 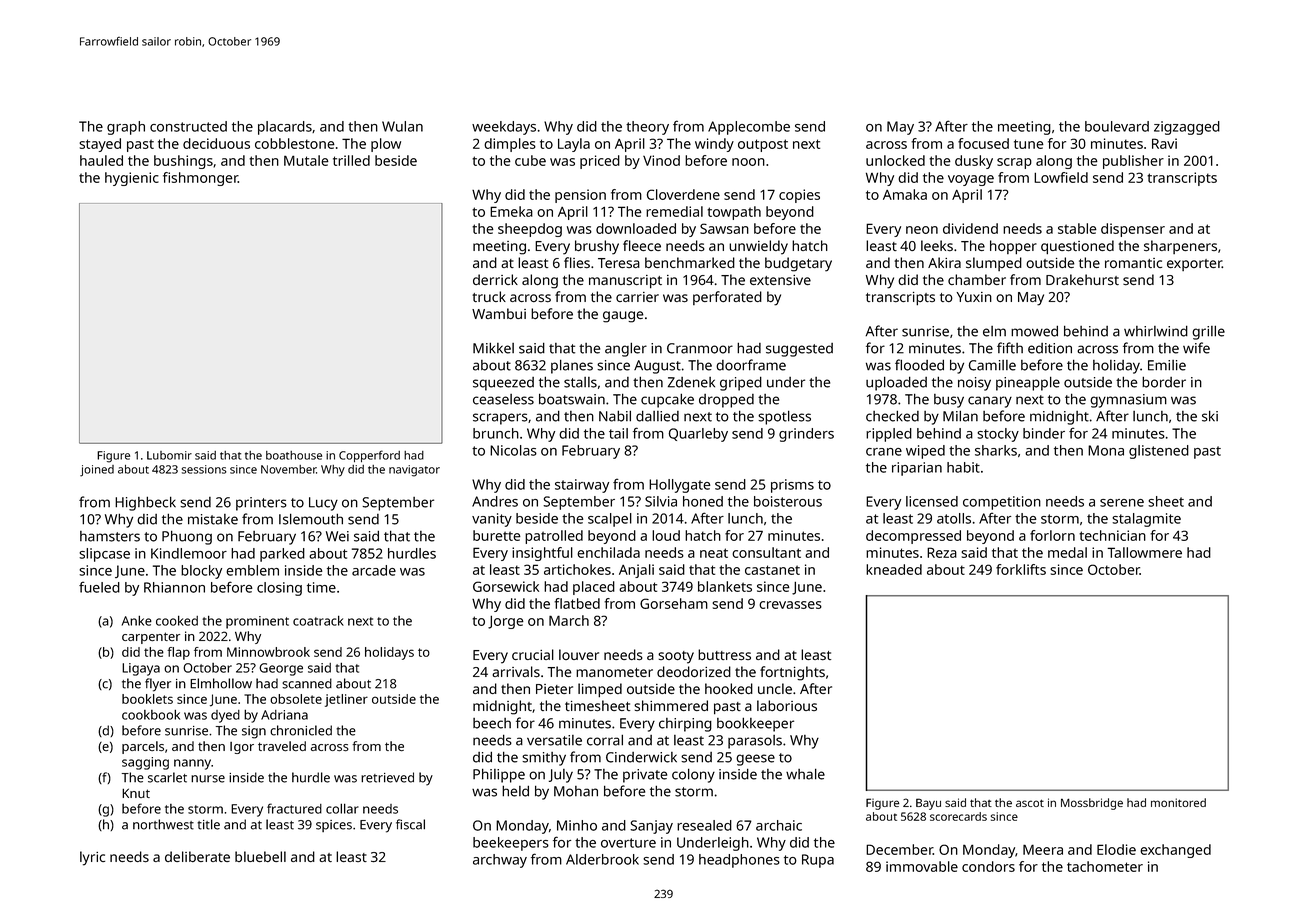 I want to click on navigator, so click(x=414, y=471).
